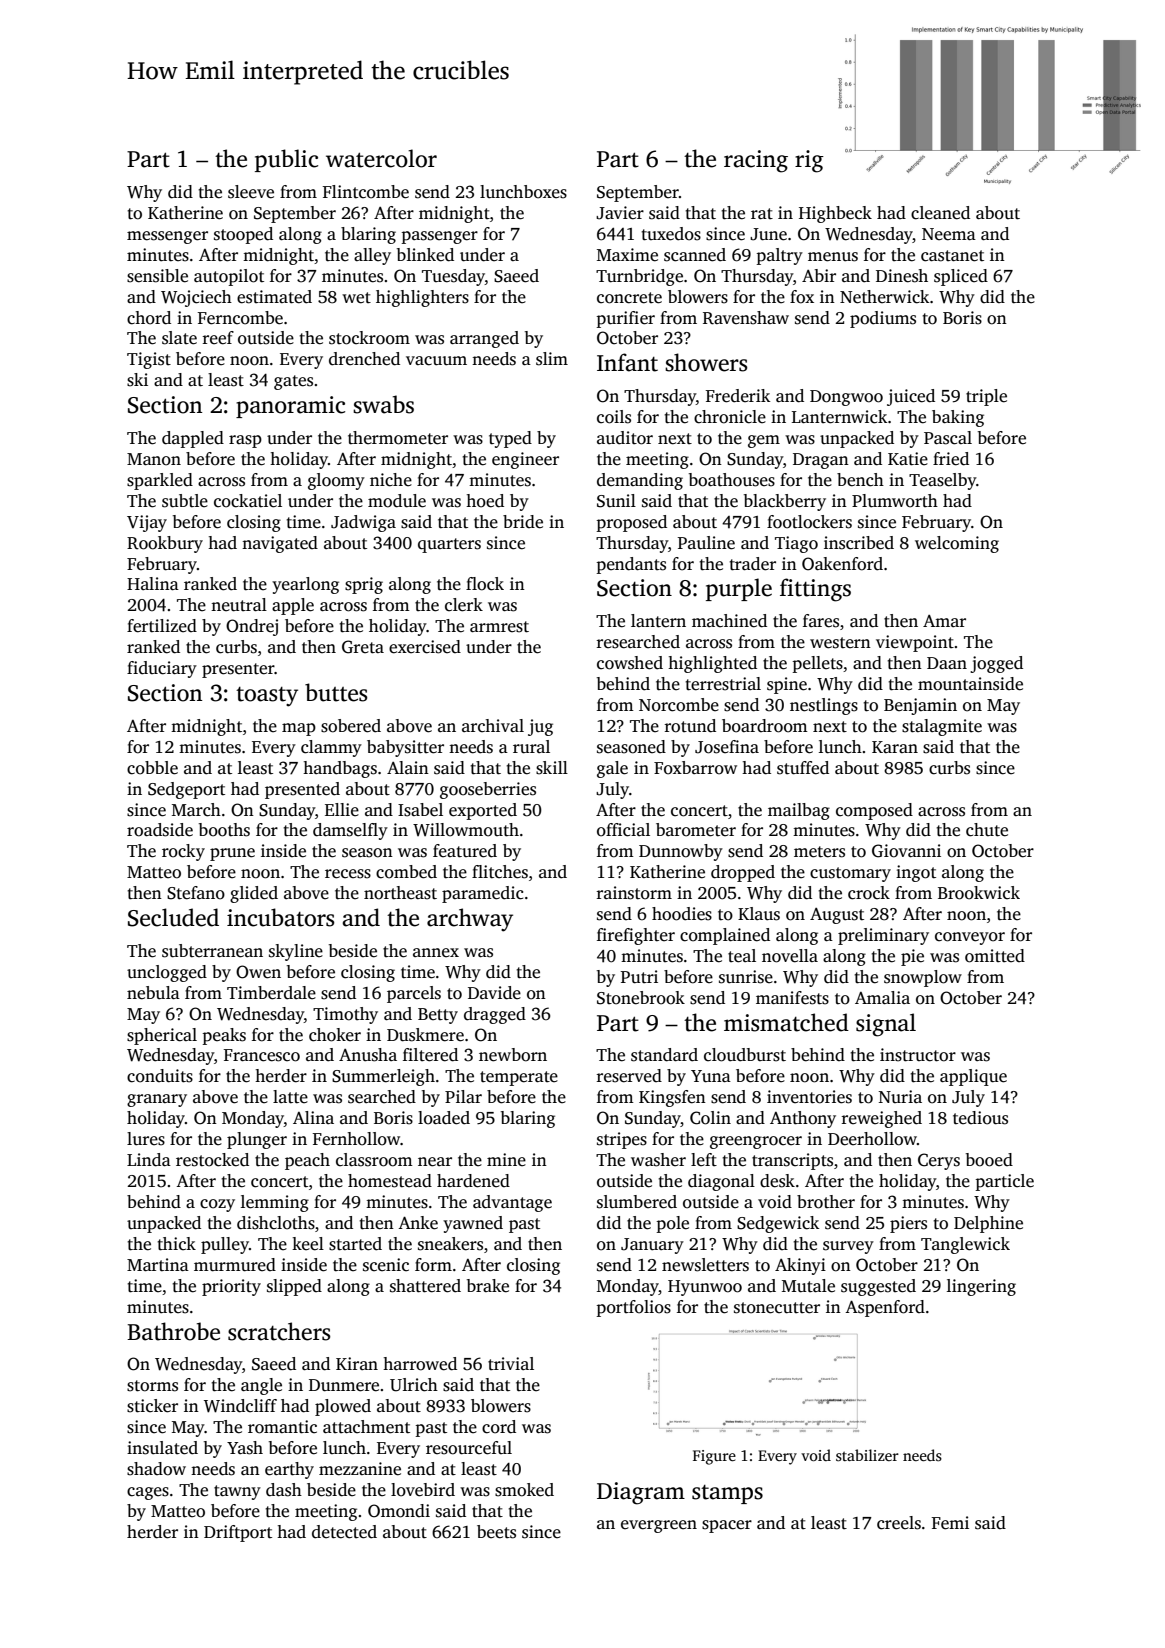 The height and width of the screenshot is (1648, 1165). I want to click on Secluded, so click(173, 917).
